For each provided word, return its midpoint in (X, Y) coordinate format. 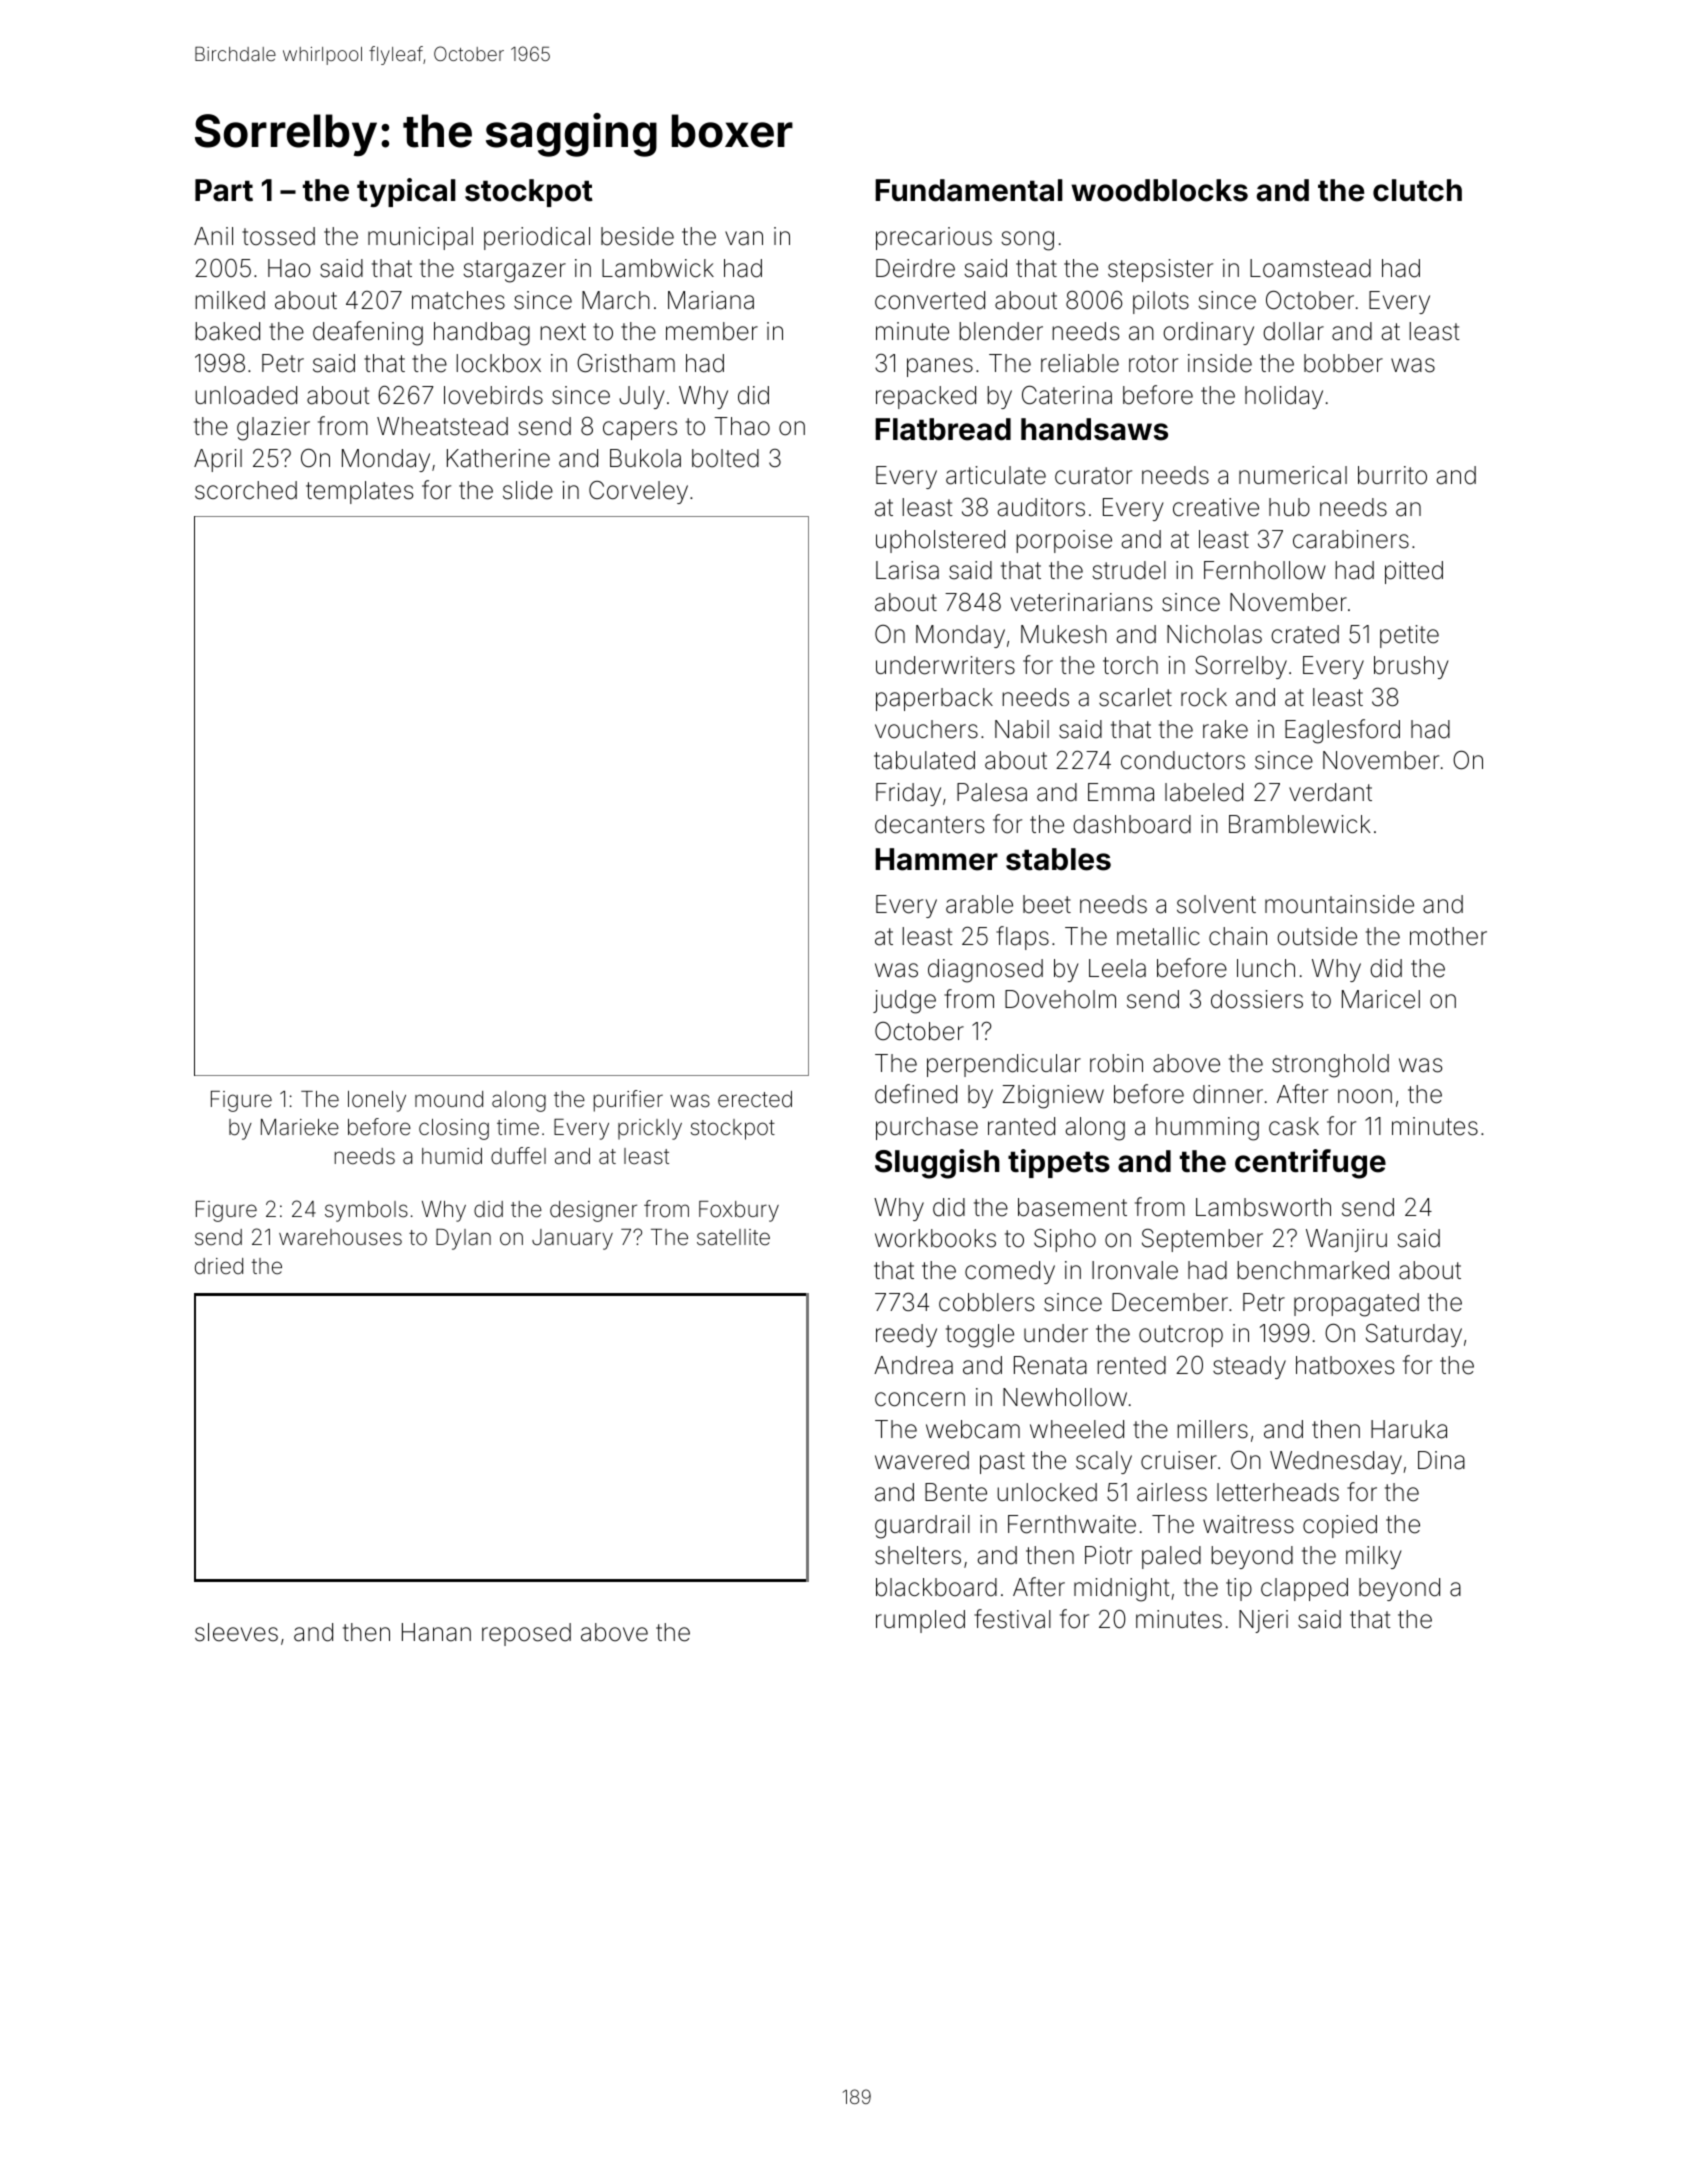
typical (406, 192)
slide (528, 490)
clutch (1417, 190)
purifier (628, 1101)
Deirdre (915, 268)
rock (1204, 697)
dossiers (1257, 999)
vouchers (926, 729)
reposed (526, 1634)
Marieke (300, 1127)
